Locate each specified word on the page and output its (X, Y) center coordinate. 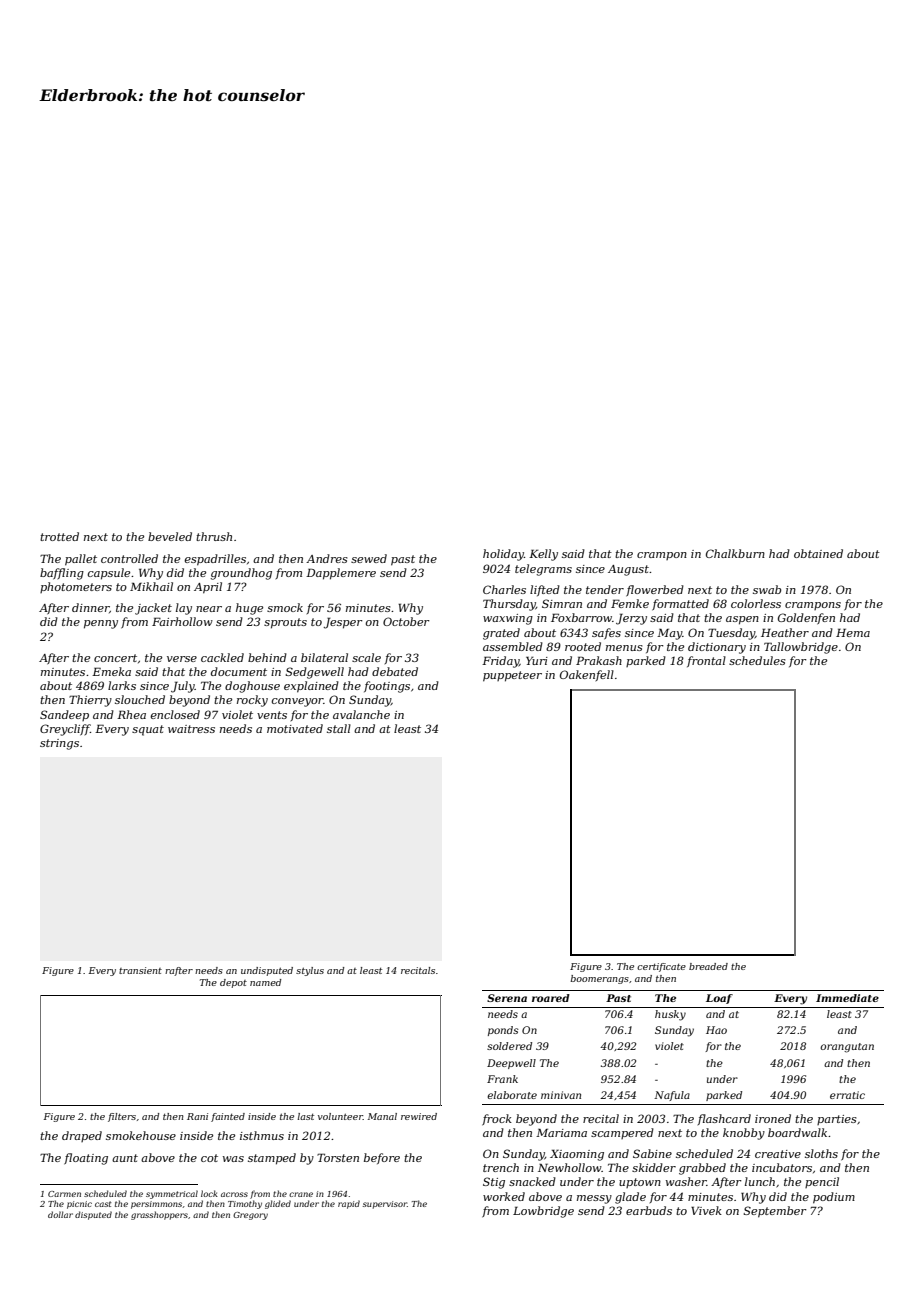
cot (209, 1158)
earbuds (649, 1210)
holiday (503, 555)
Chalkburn (735, 553)
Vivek (706, 1210)
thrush (214, 536)
